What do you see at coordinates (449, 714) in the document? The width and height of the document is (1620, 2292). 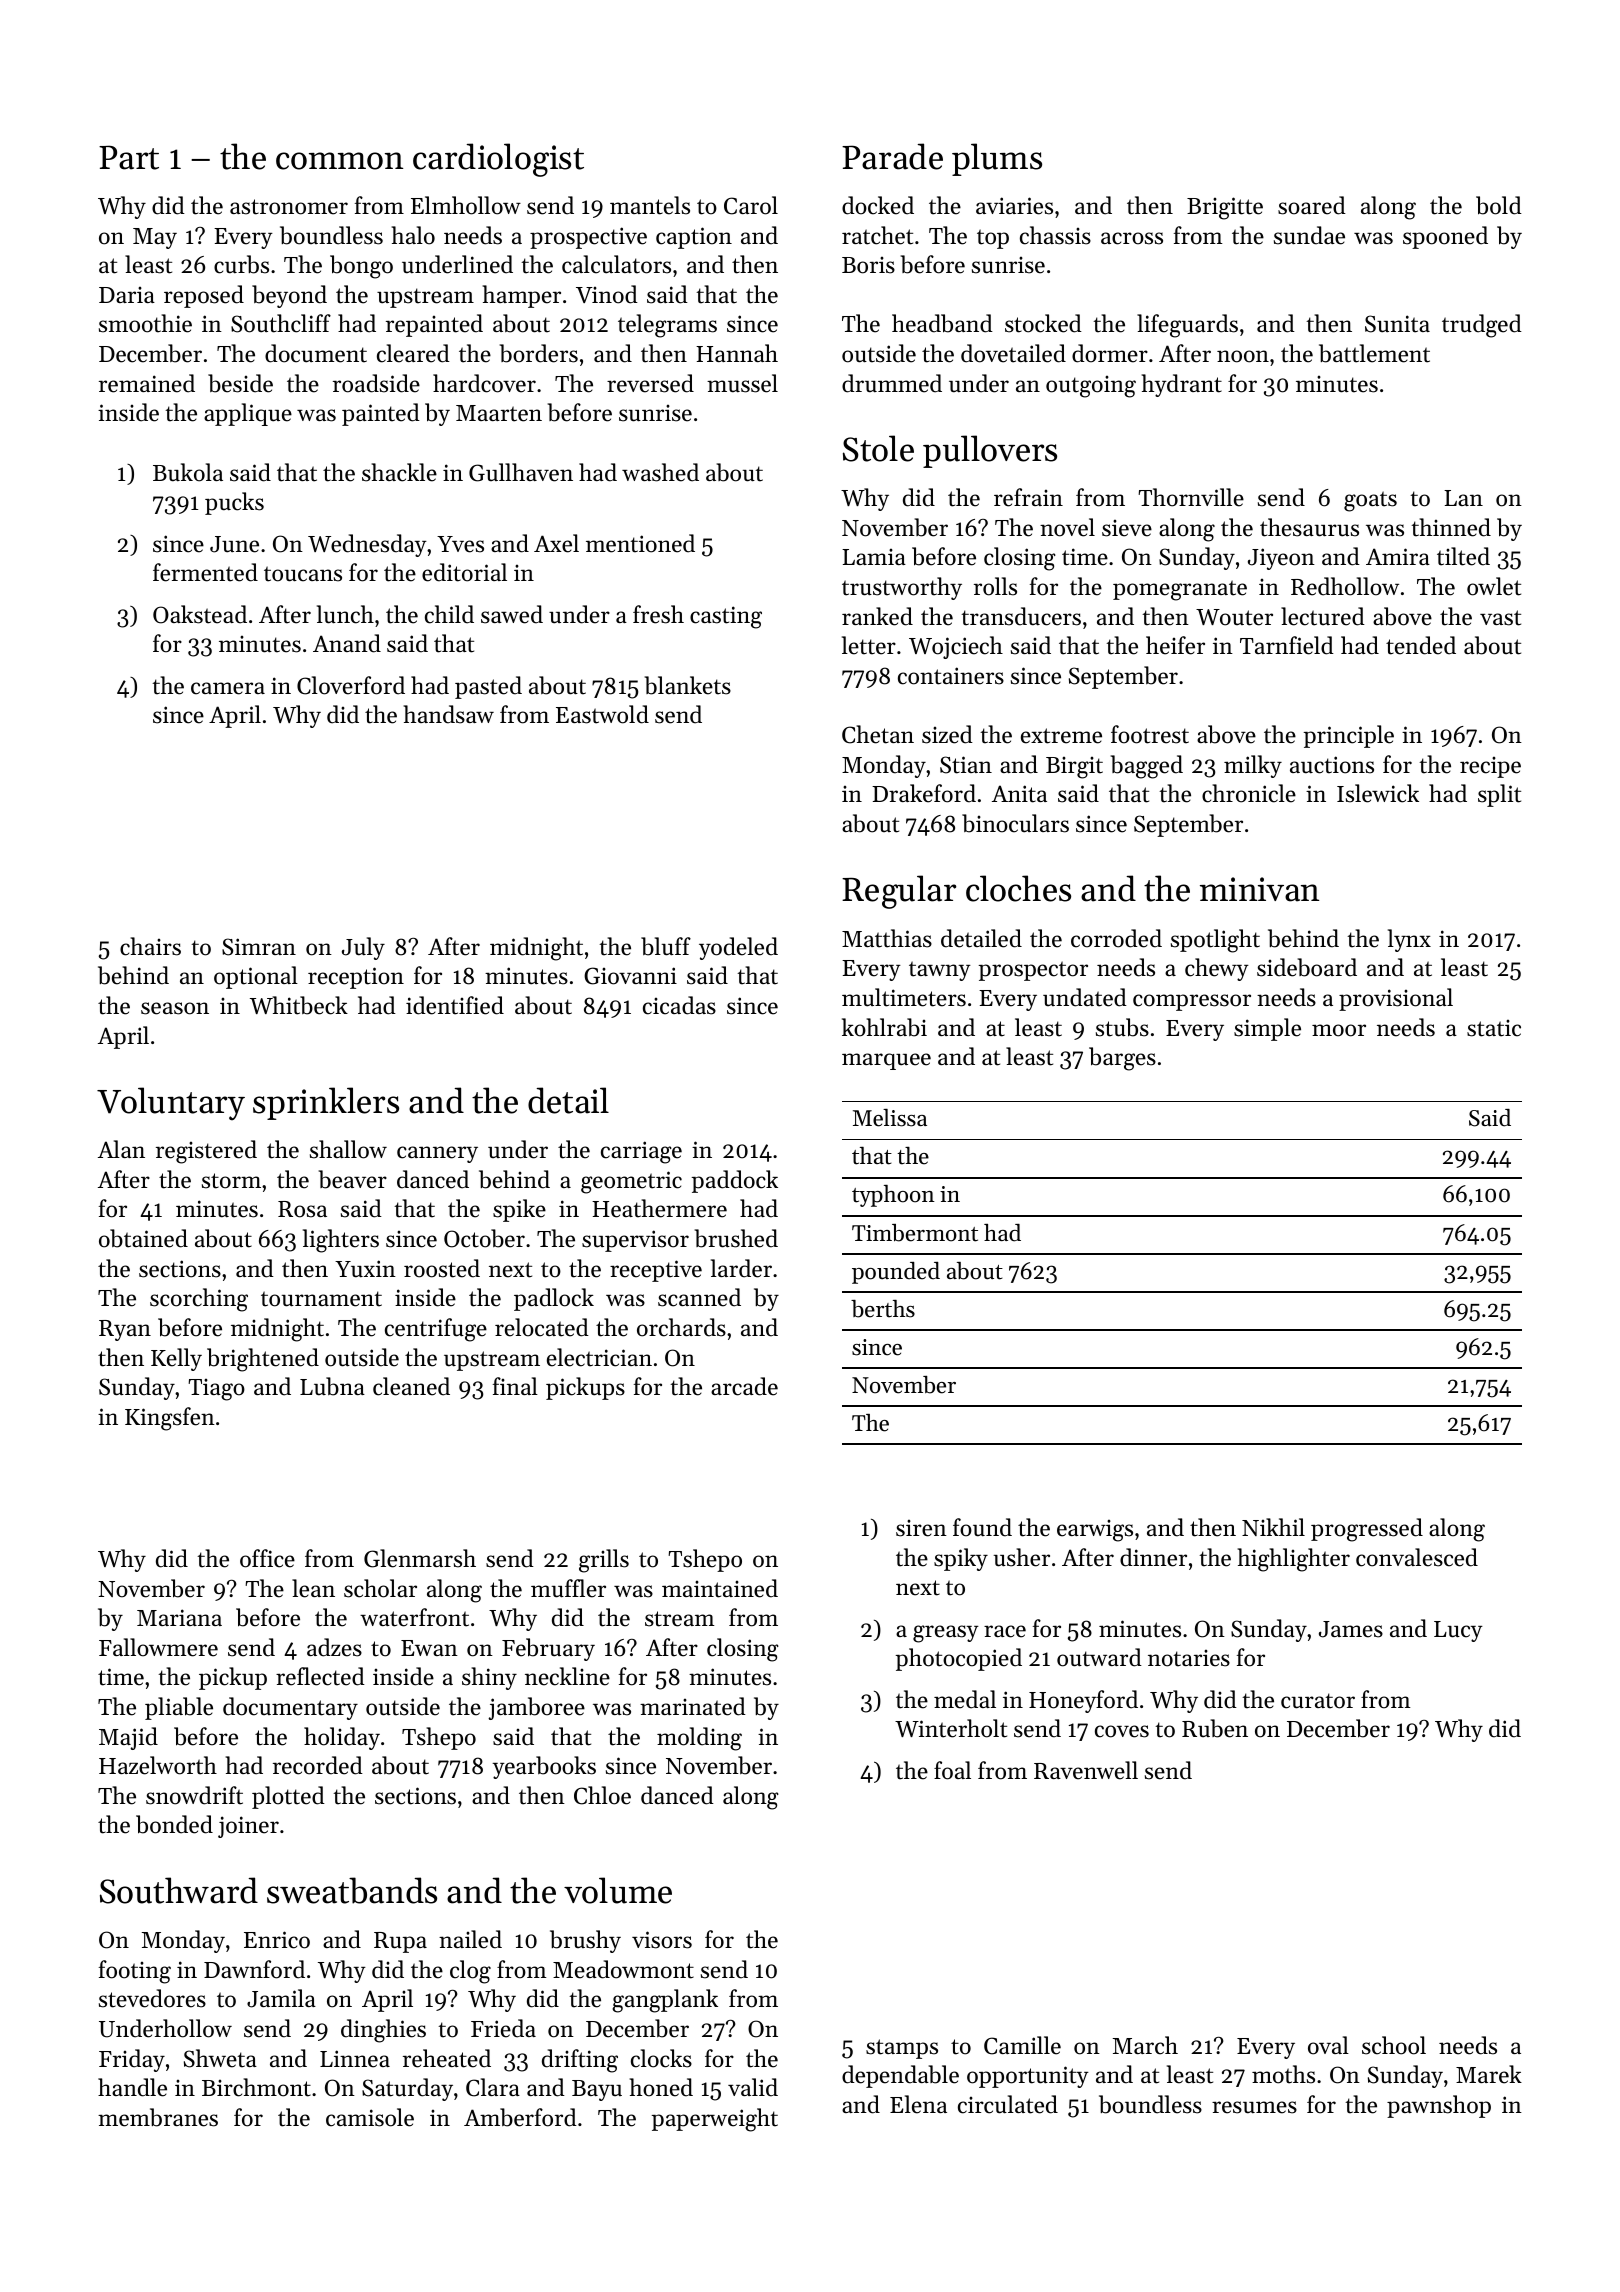 I see `handsaw` at bounding box center [449, 714].
